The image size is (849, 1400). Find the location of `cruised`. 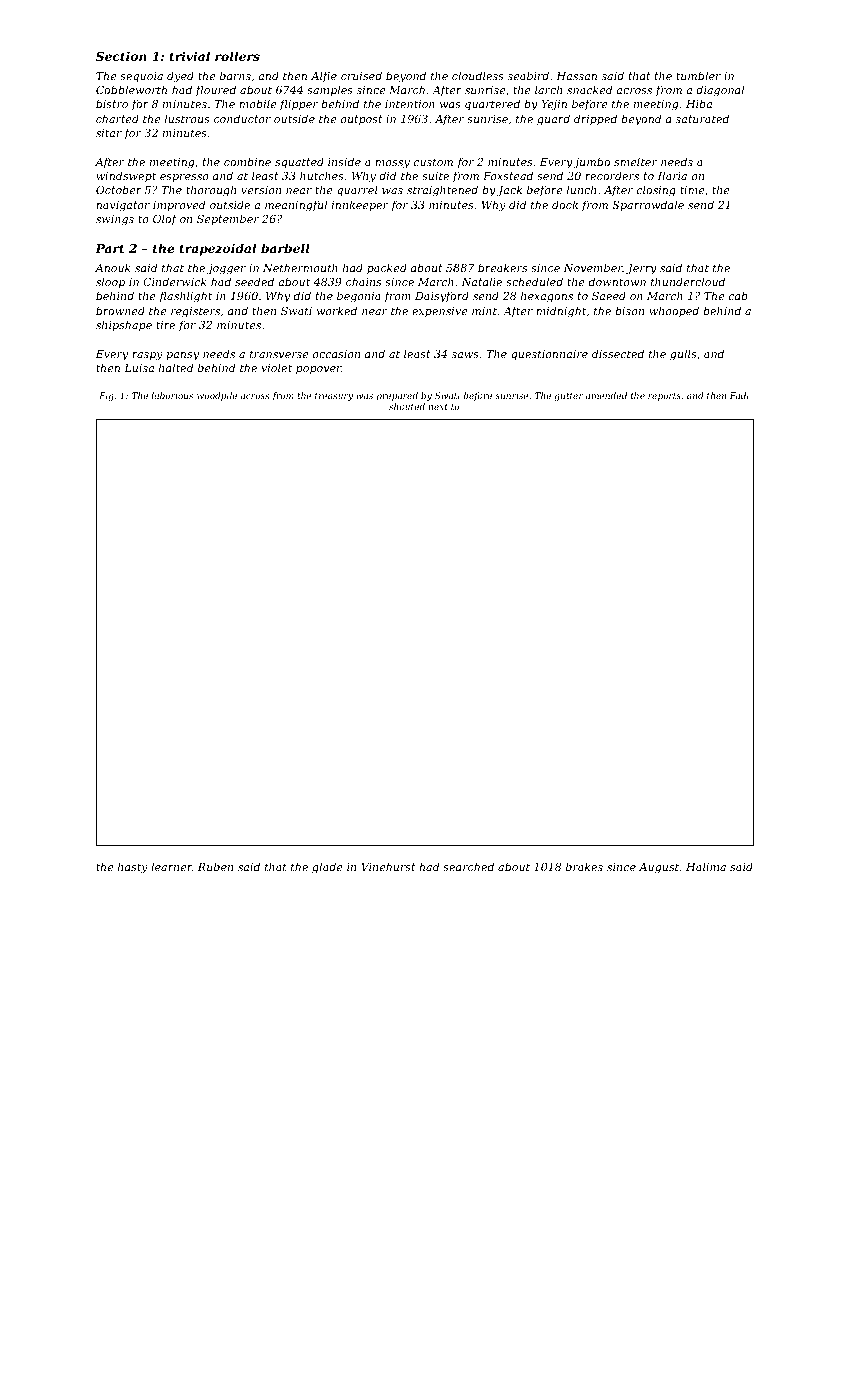

cruised is located at coordinates (361, 75).
